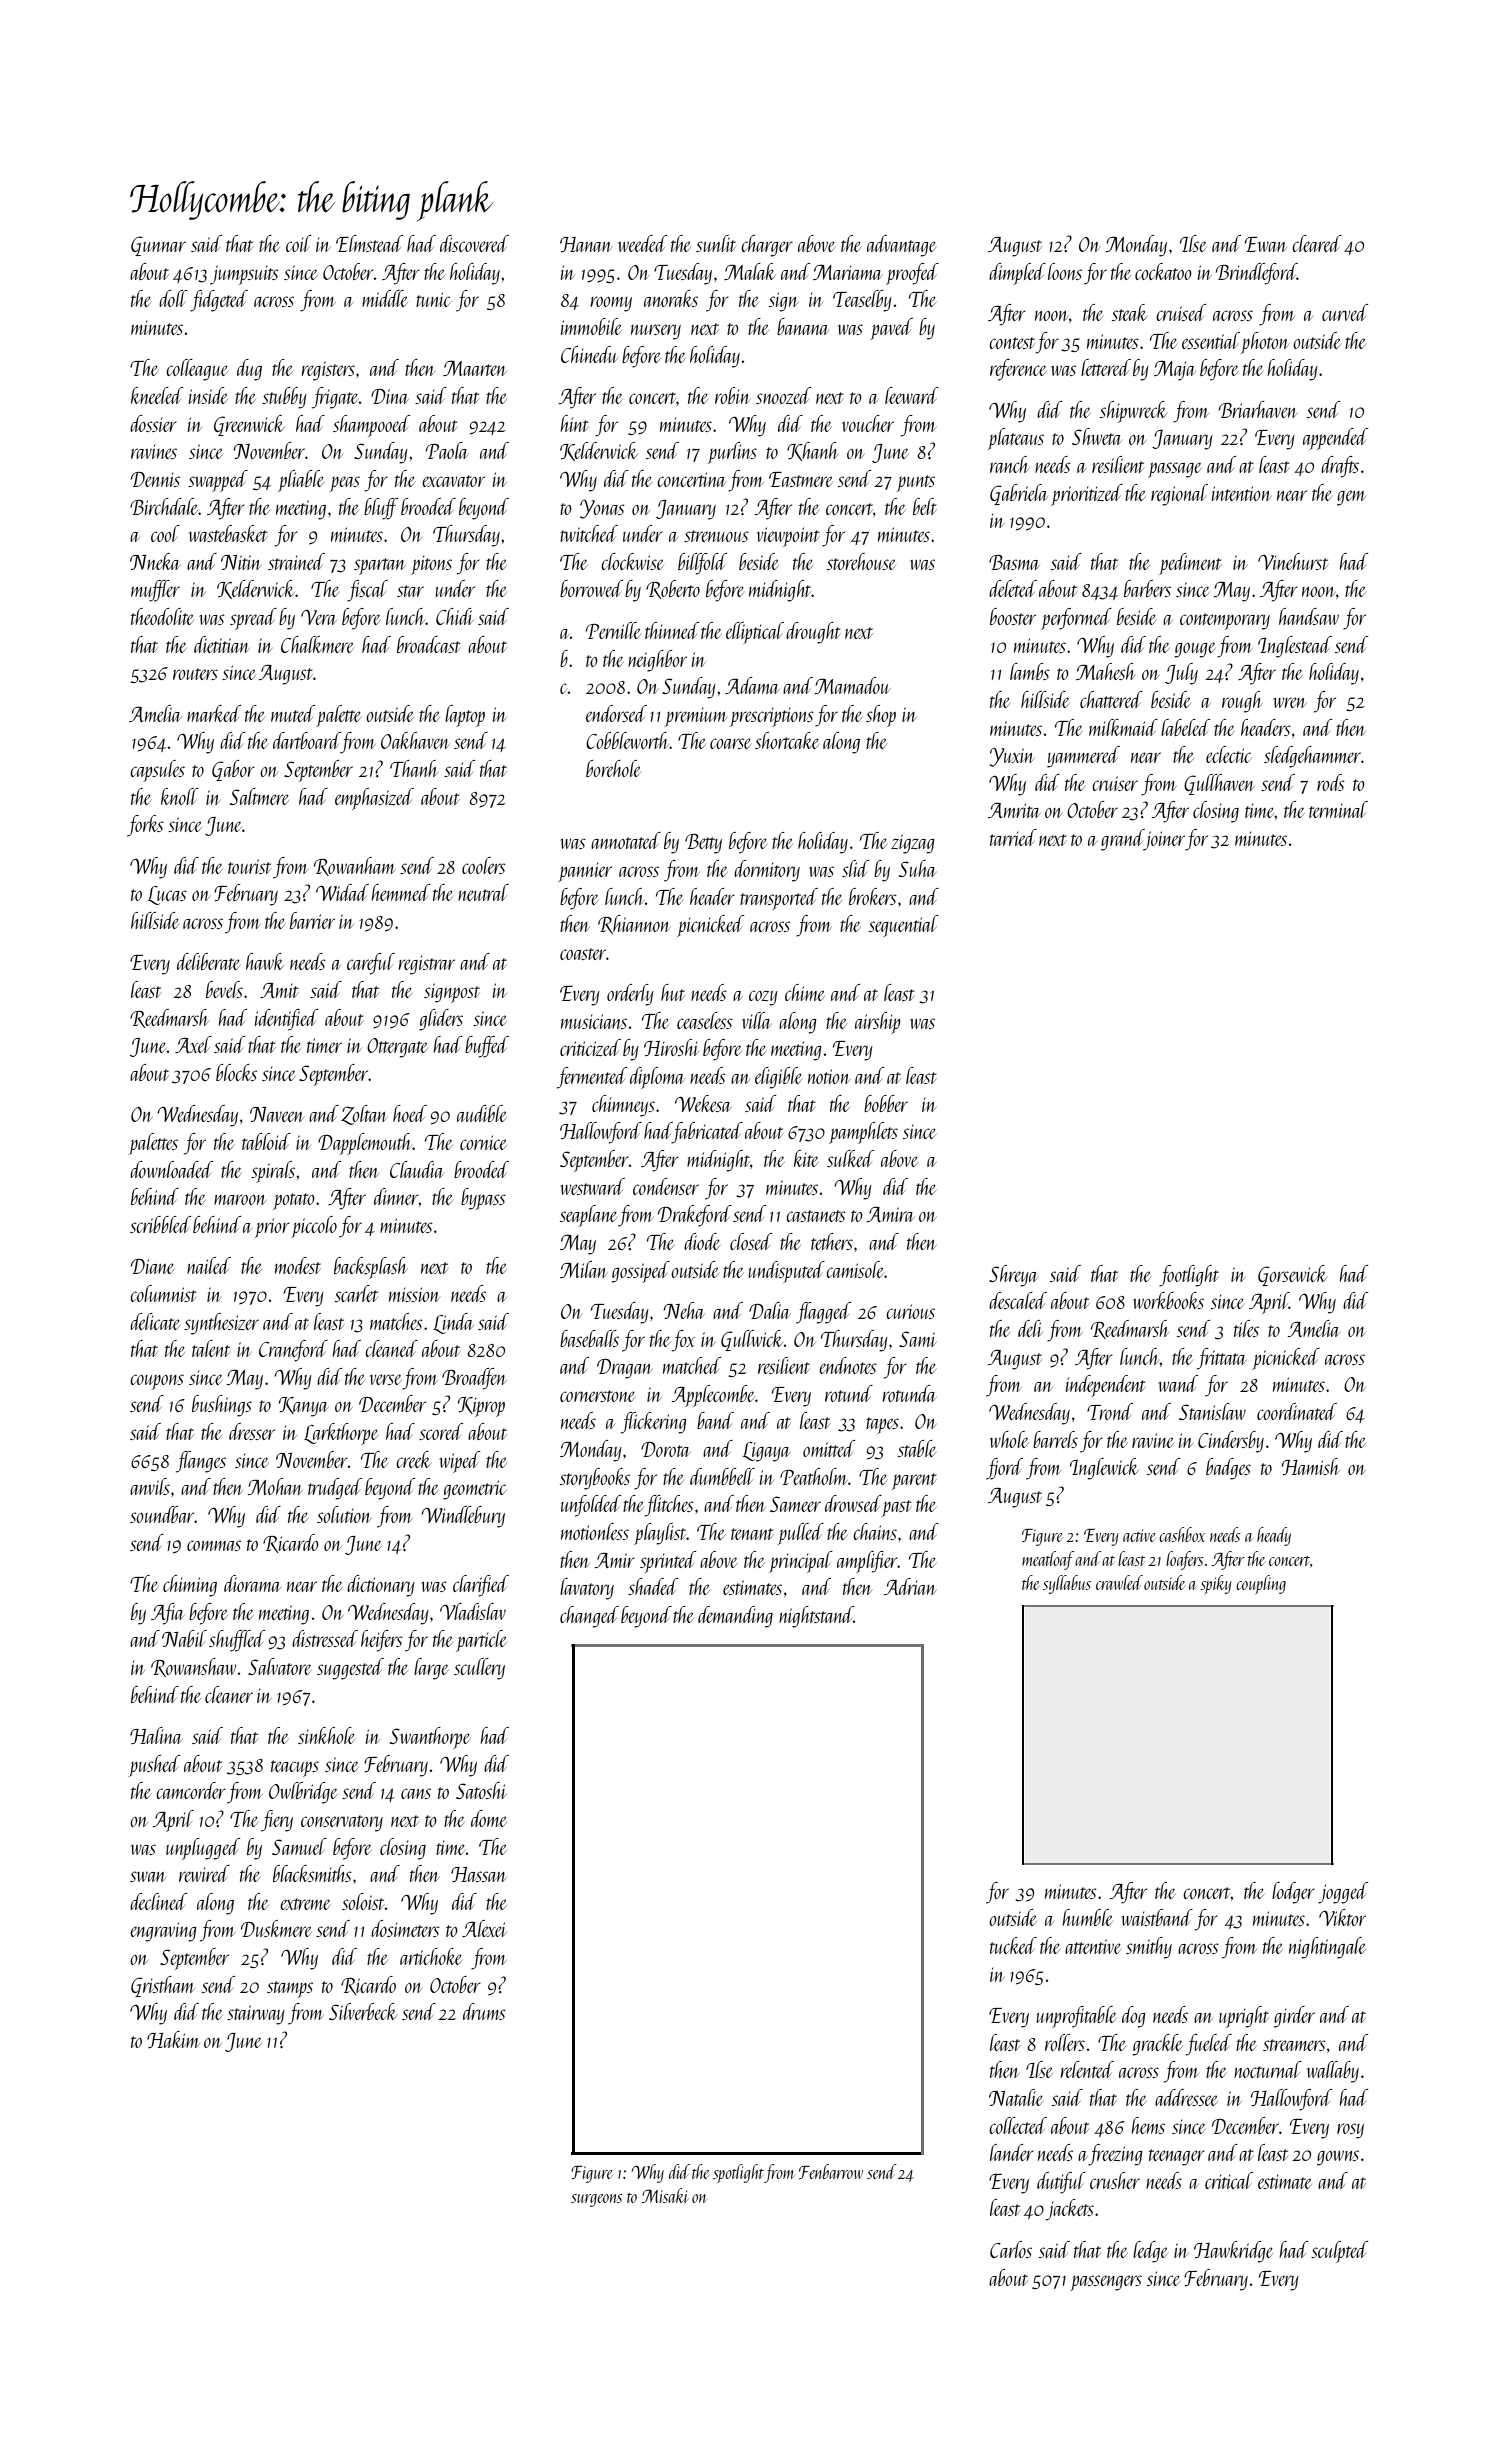 The width and height of the document is (1496, 2464). What do you see at coordinates (716, 243) in the document?
I see `sunlit` at bounding box center [716, 243].
